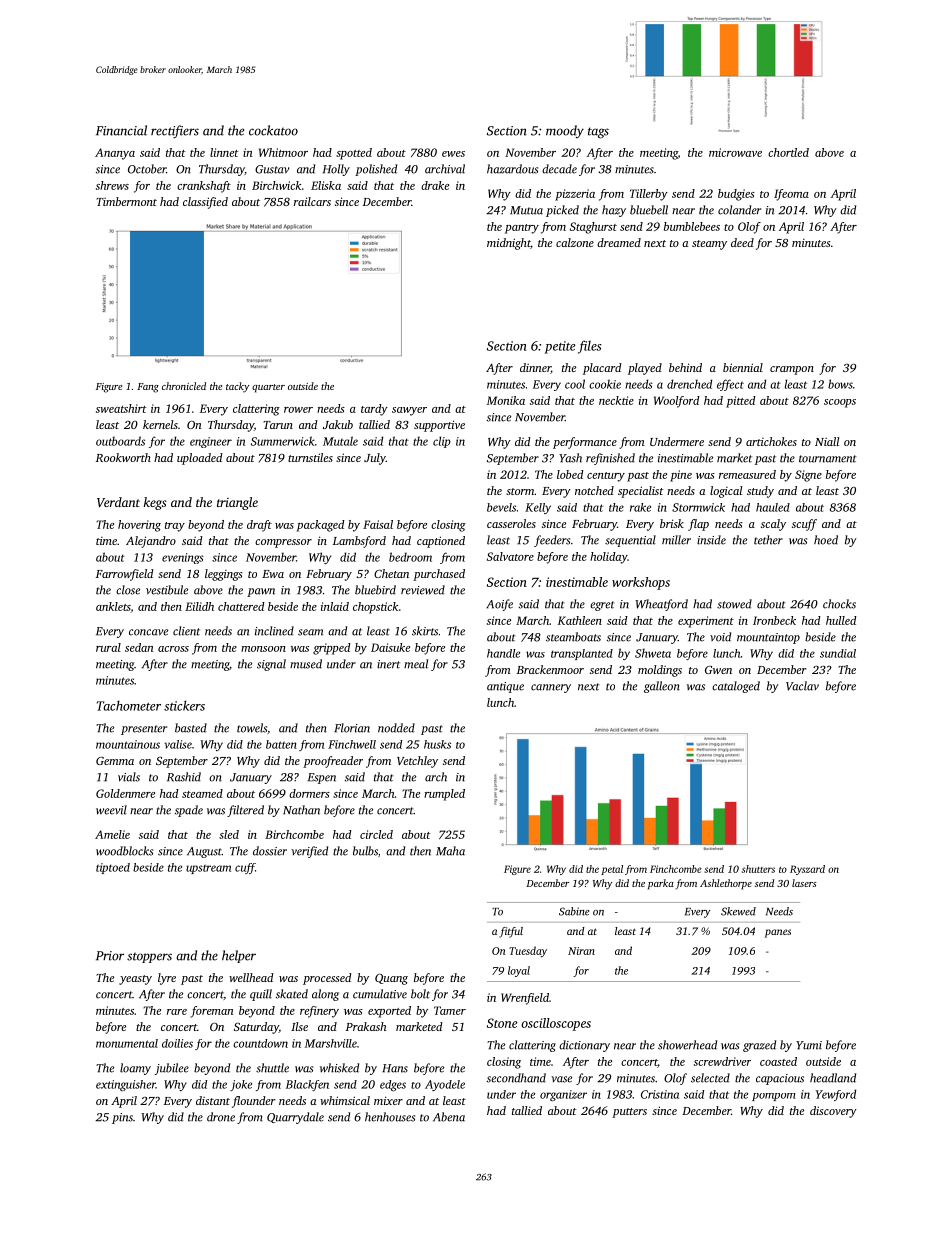  What do you see at coordinates (565, 131) in the screenshot?
I see `moody` at bounding box center [565, 131].
